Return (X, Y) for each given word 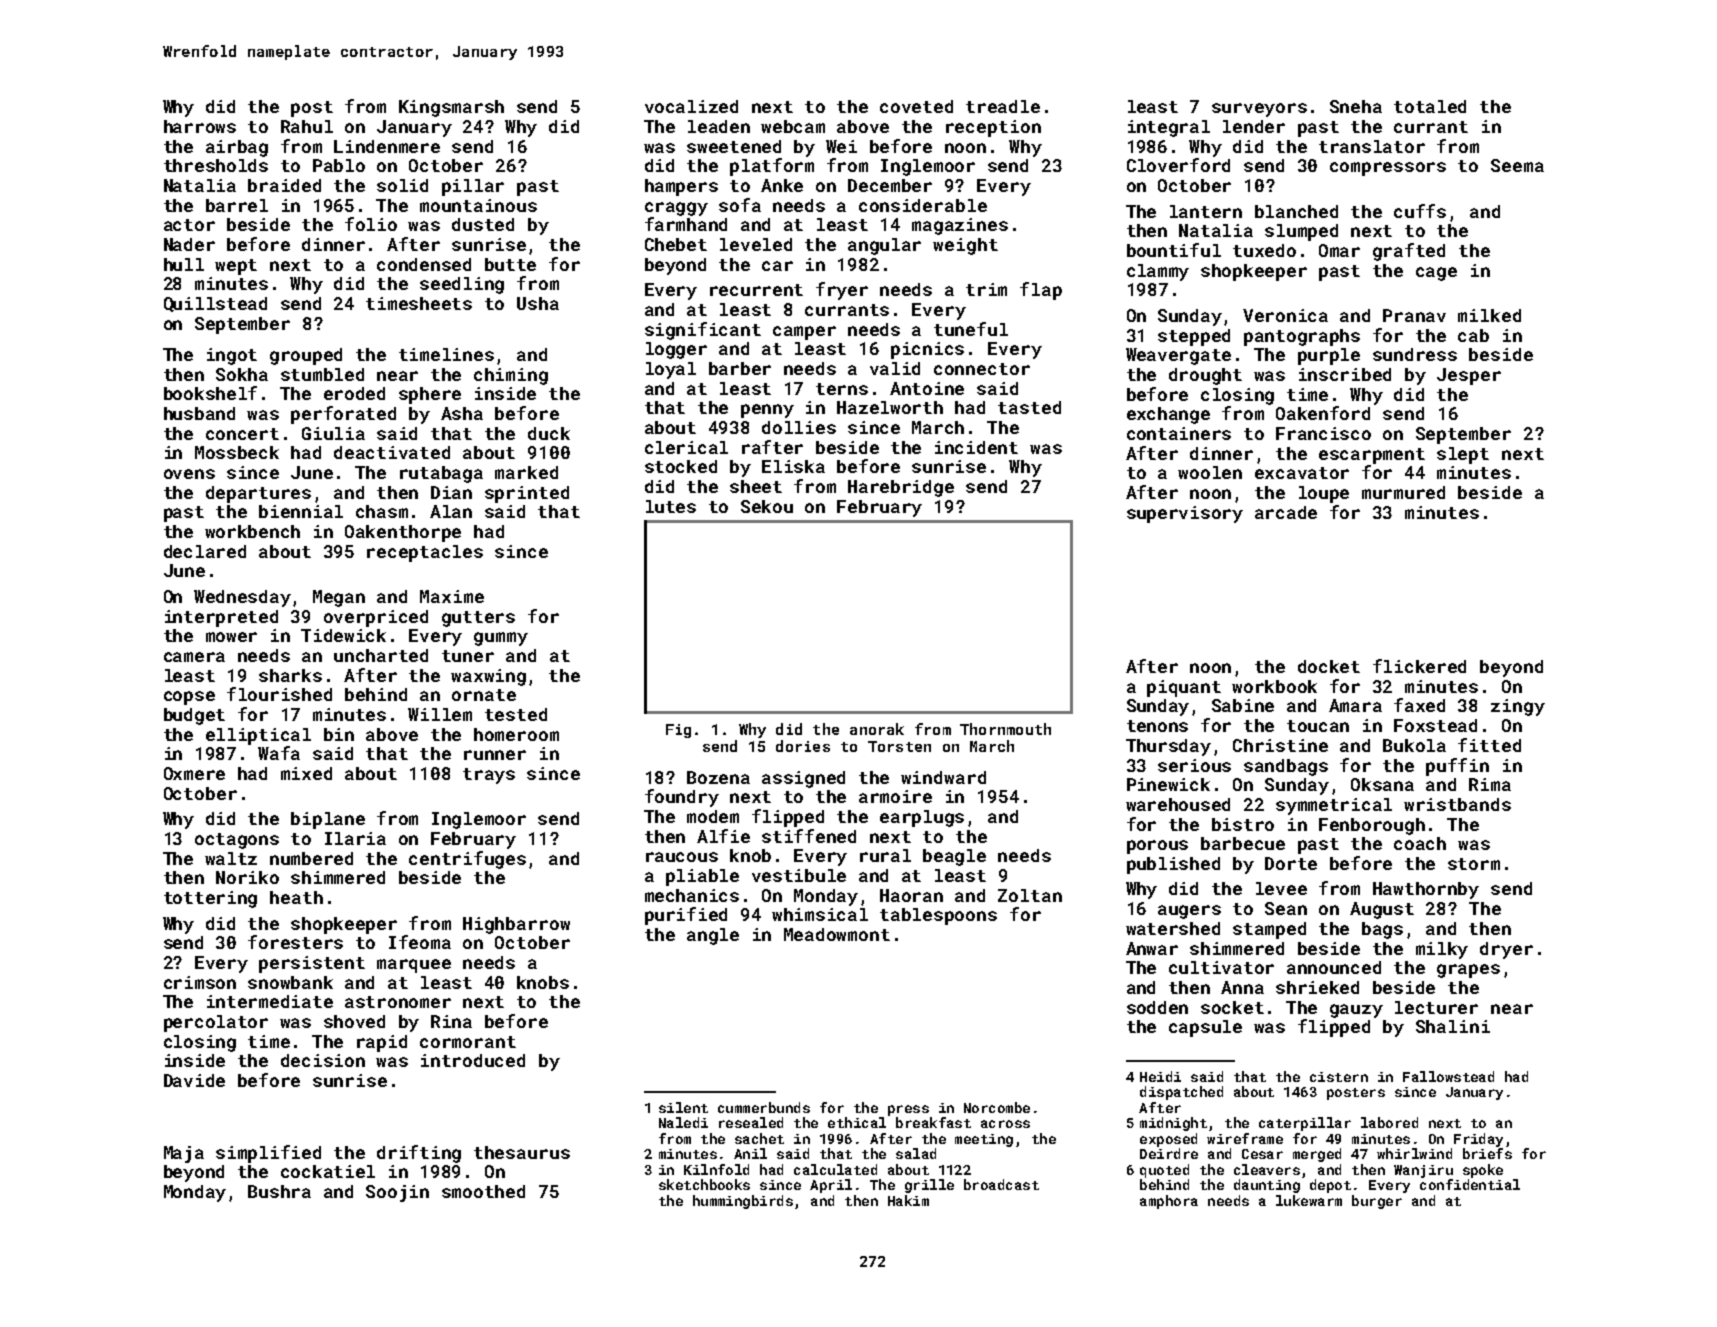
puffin (1457, 767)
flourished (279, 694)
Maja (184, 1154)
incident (976, 447)
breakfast (933, 1122)
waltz (231, 858)
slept (1463, 455)
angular (884, 246)
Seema (1517, 165)
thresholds (216, 165)
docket (1329, 666)
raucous (682, 857)
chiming (511, 376)
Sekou (767, 506)
